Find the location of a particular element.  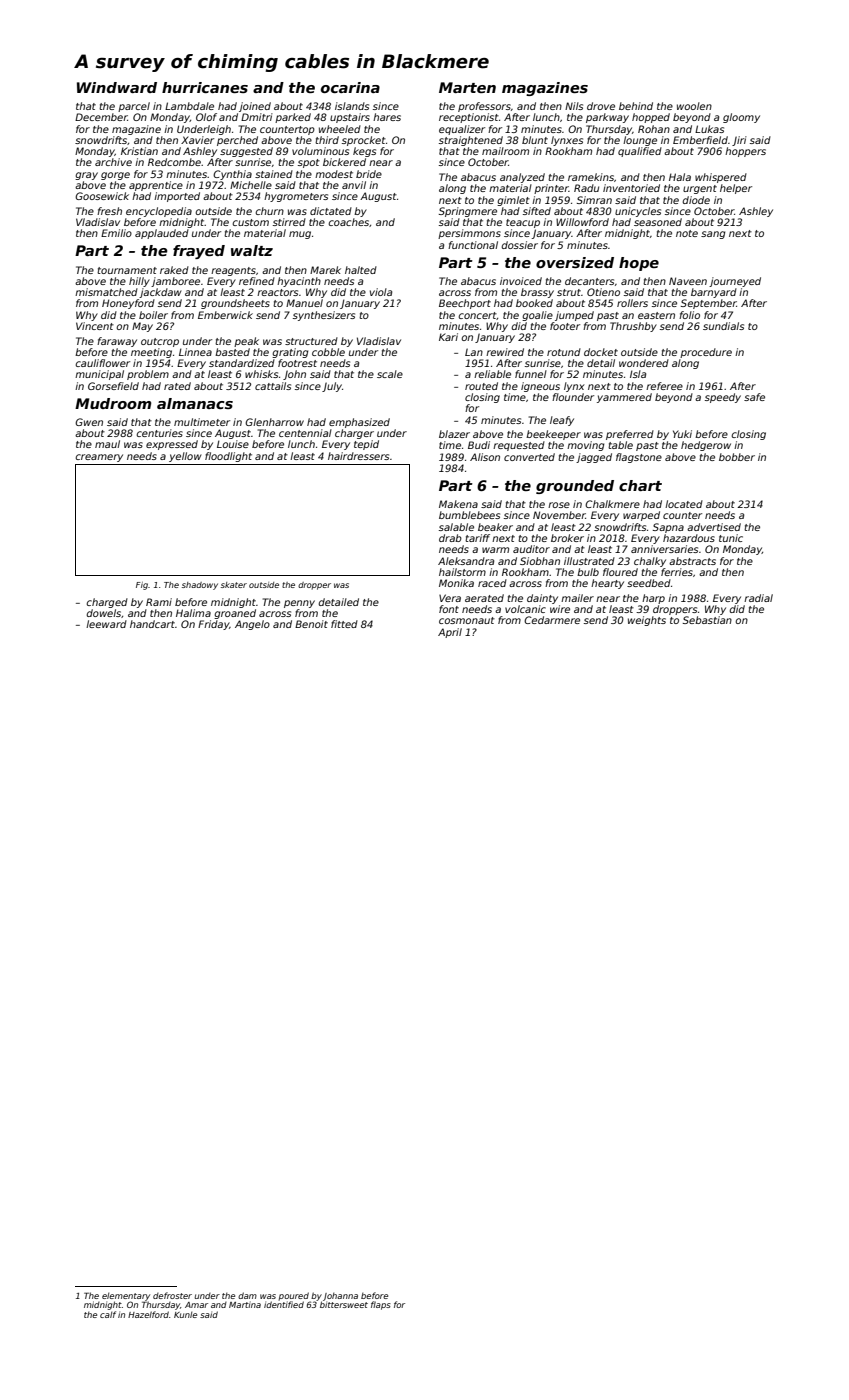

weights is located at coordinates (647, 621).
